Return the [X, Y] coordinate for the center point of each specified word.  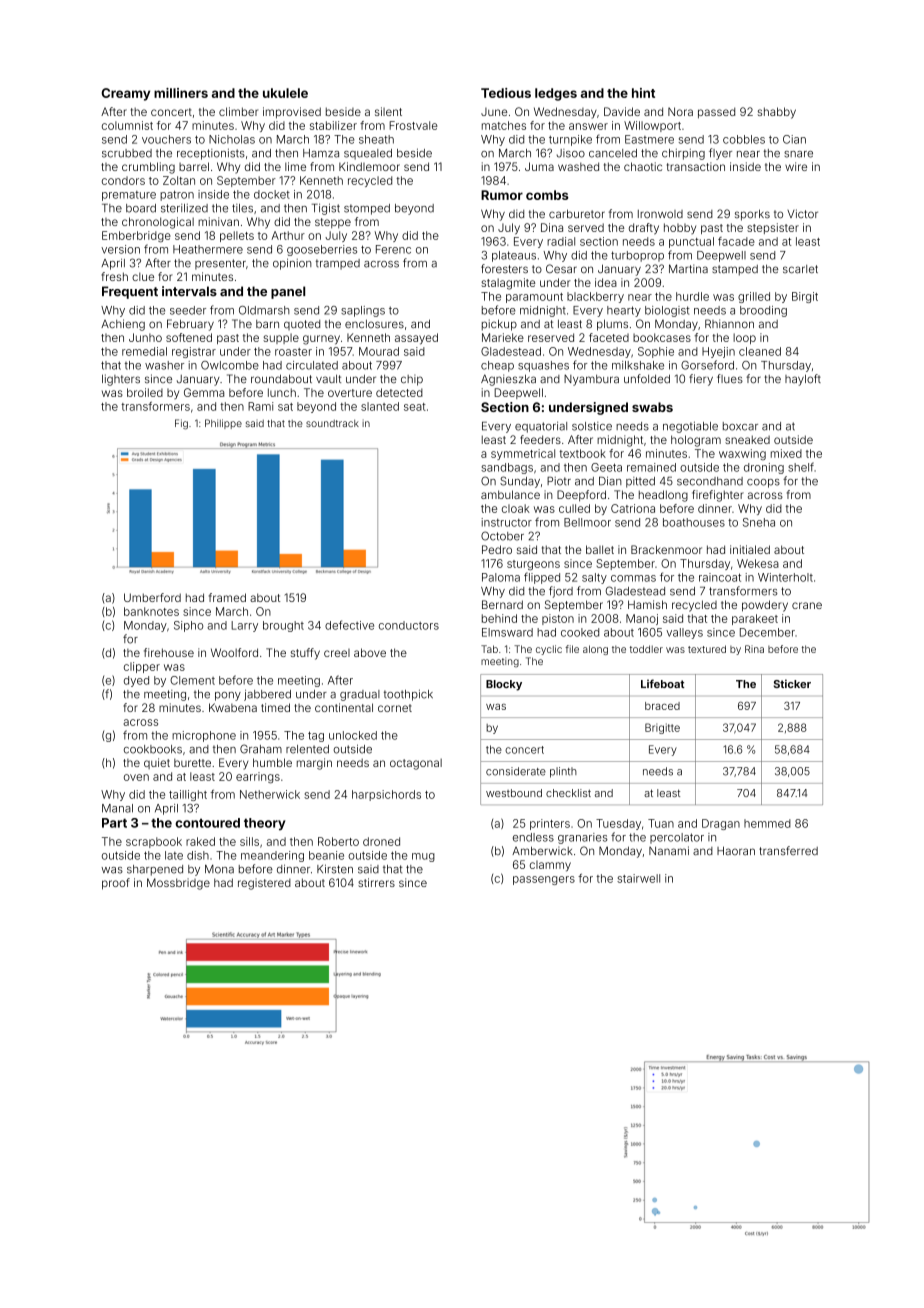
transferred [788, 850]
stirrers [376, 882]
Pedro [497, 549]
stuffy [305, 654]
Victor [802, 213]
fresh [114, 276]
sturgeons [533, 565]
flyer [720, 154]
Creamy [125, 94]
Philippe [223, 424]
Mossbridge [178, 884]
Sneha [759, 522]
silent [388, 111]
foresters [504, 269]
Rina [754, 649]
